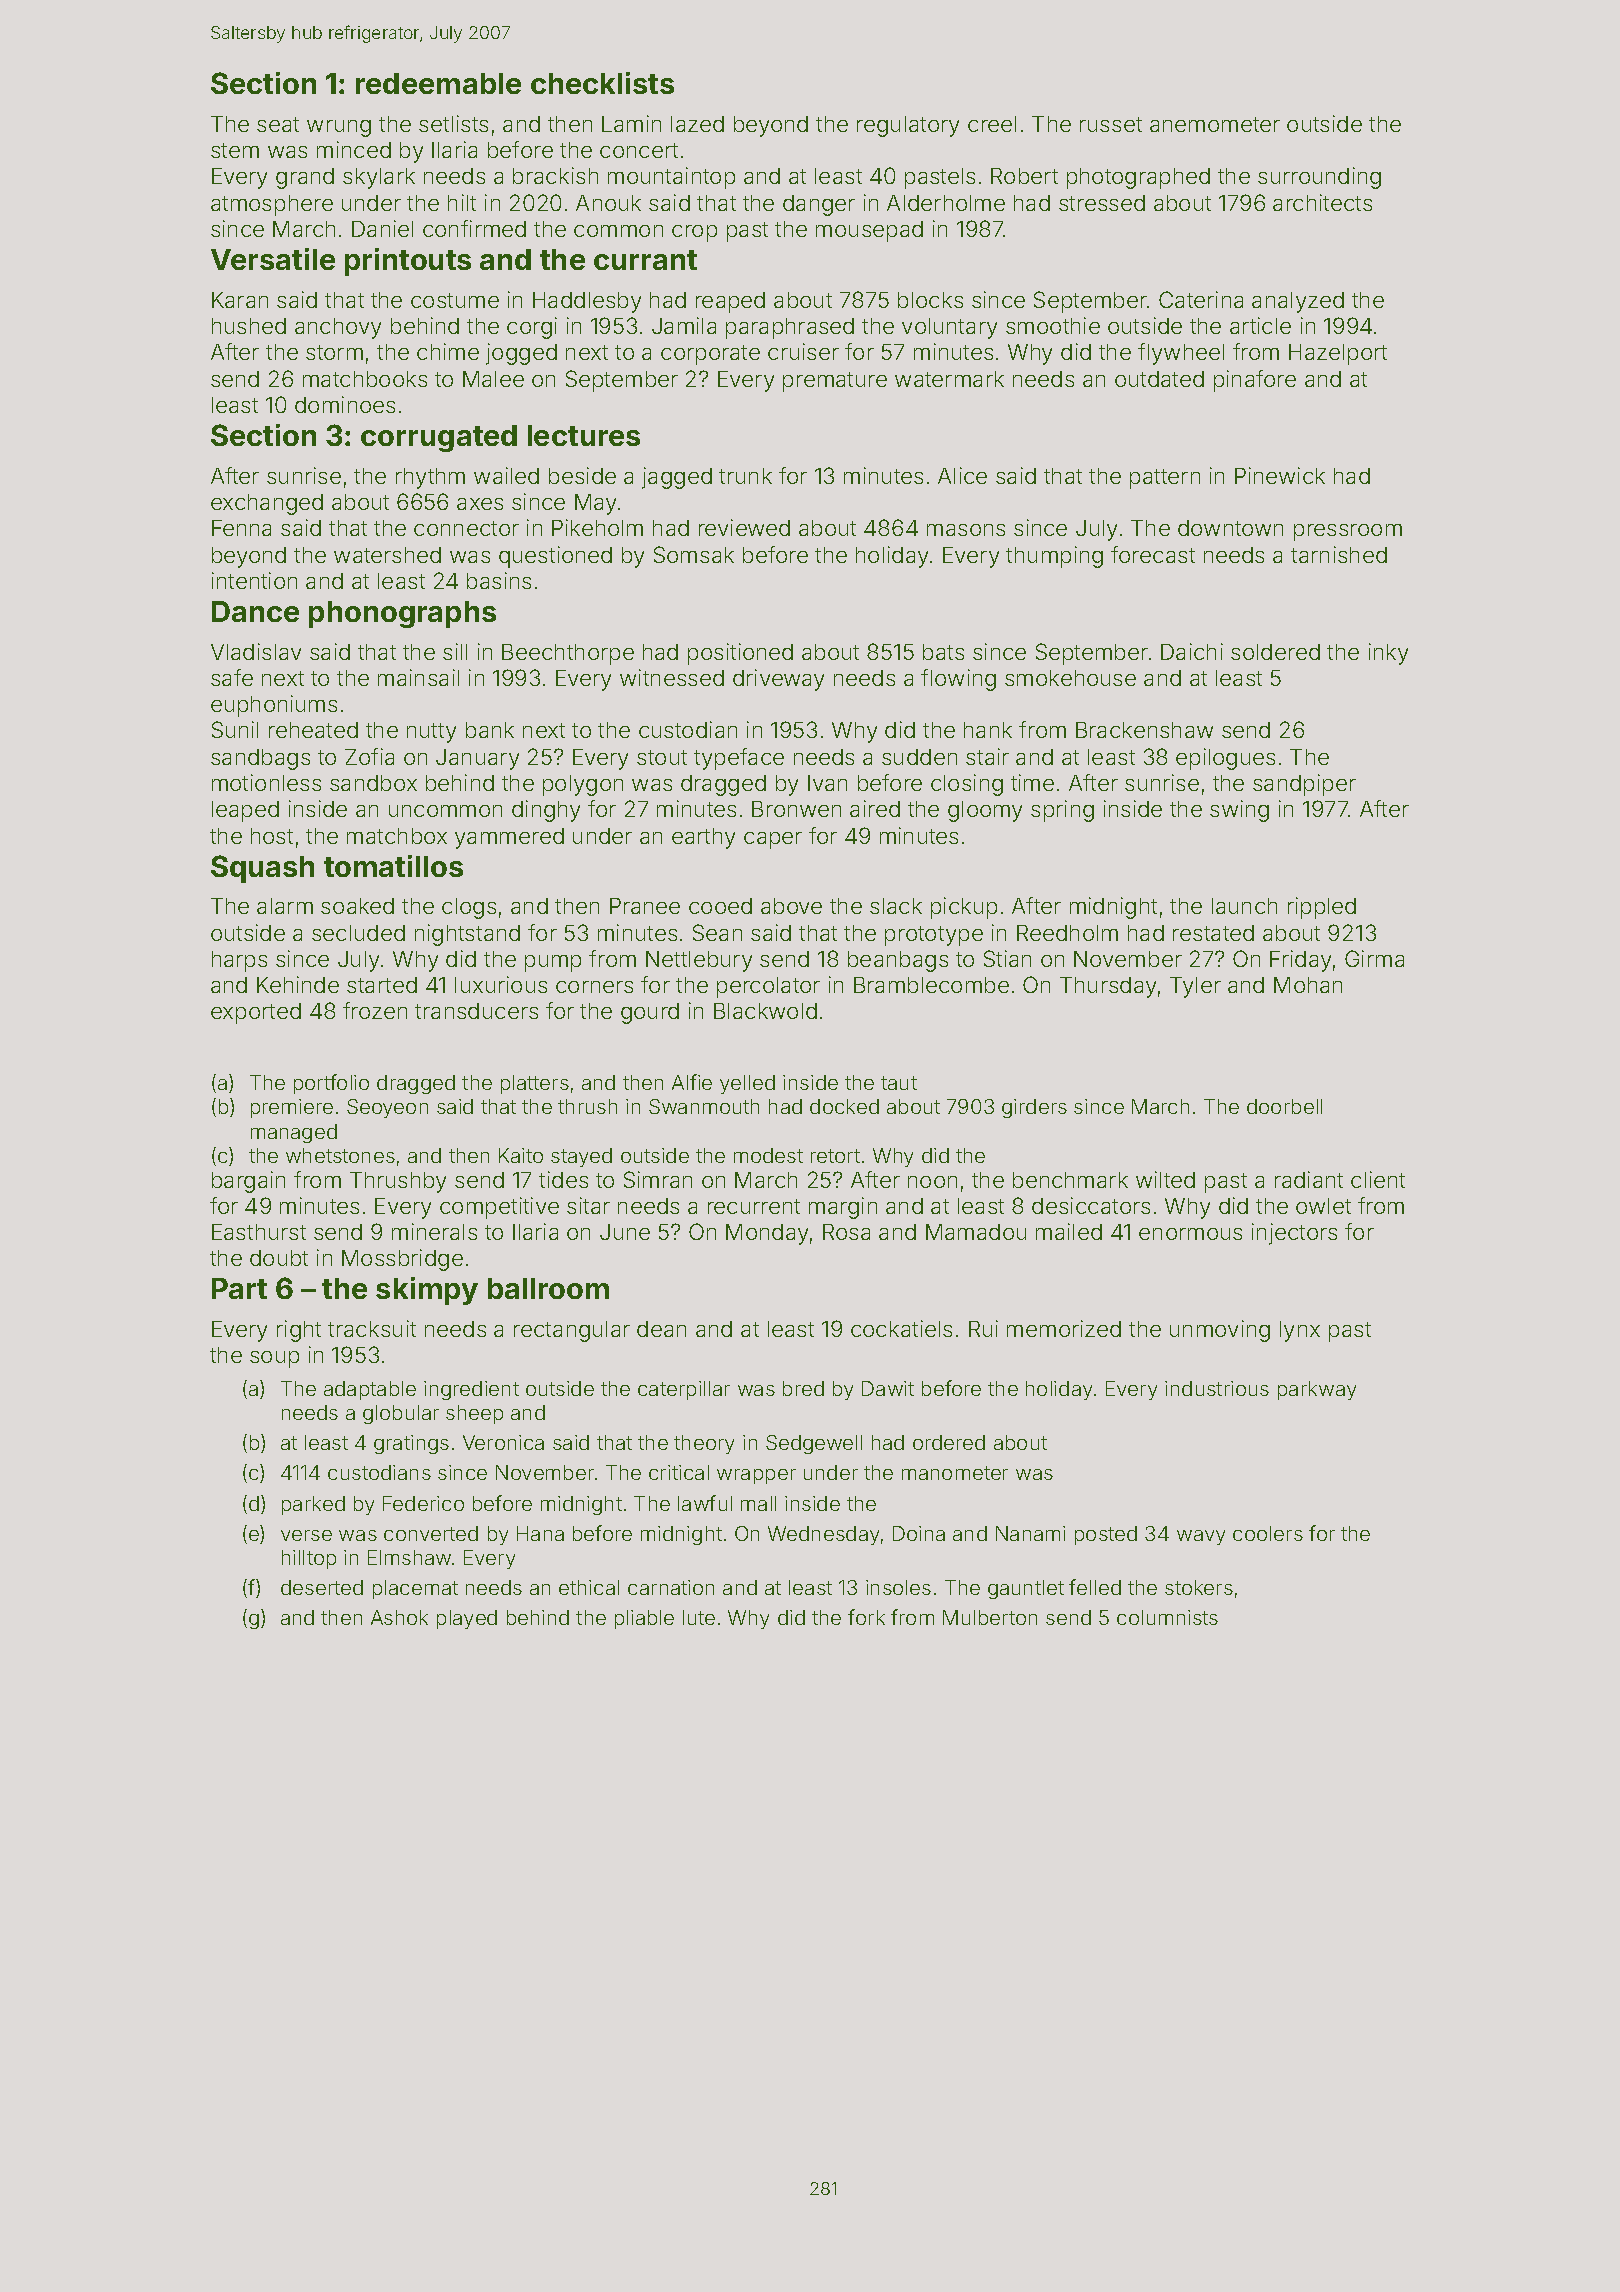 The width and height of the screenshot is (1620, 2292). Describe the element at coordinates (1304, 785) in the screenshot. I see `sandpiper` at that location.
